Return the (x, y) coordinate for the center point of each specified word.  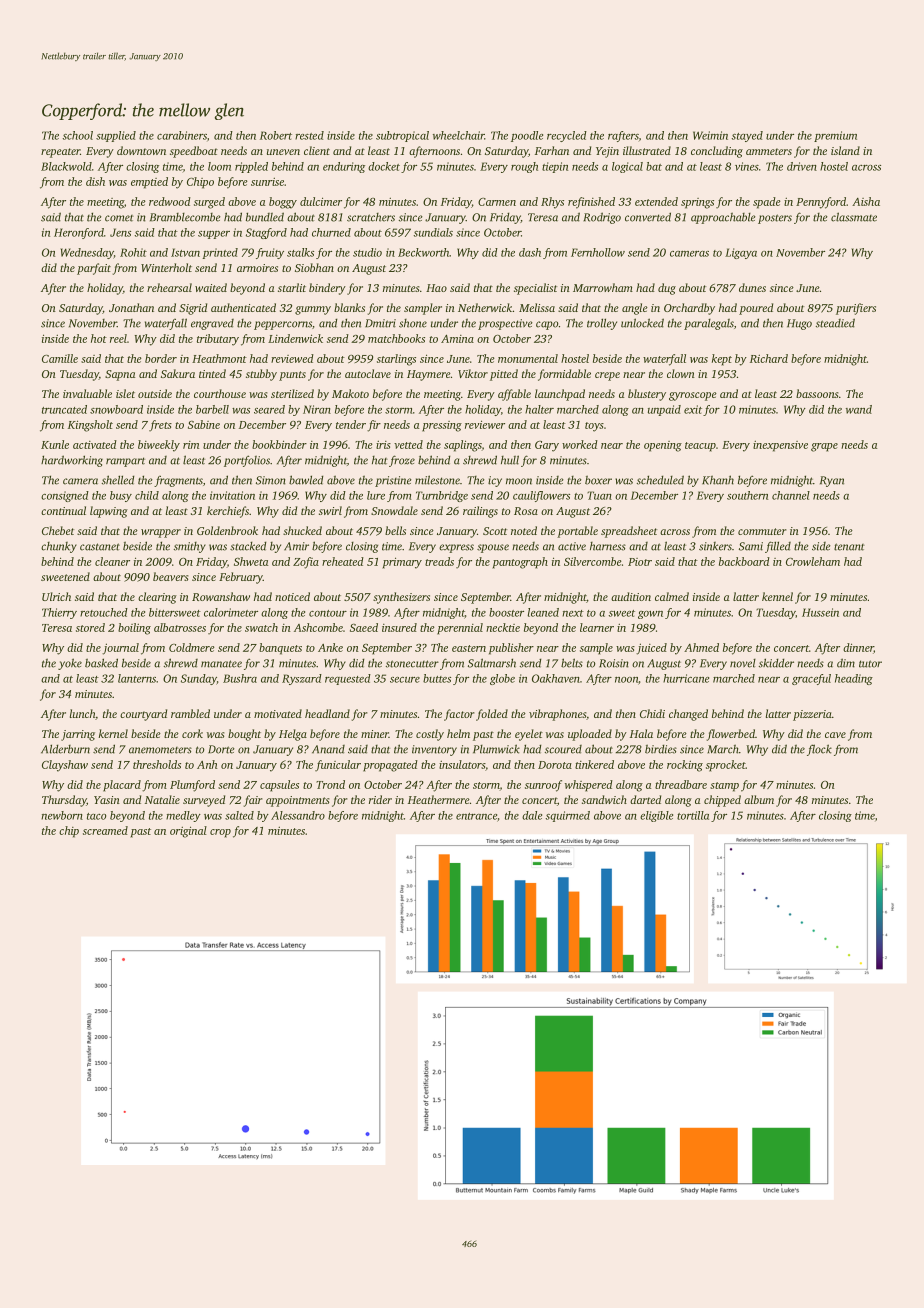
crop (220, 833)
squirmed (568, 816)
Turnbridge (442, 496)
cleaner (112, 561)
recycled (567, 136)
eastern (469, 648)
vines (747, 166)
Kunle (55, 444)
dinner (858, 648)
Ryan (832, 481)
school (78, 135)
